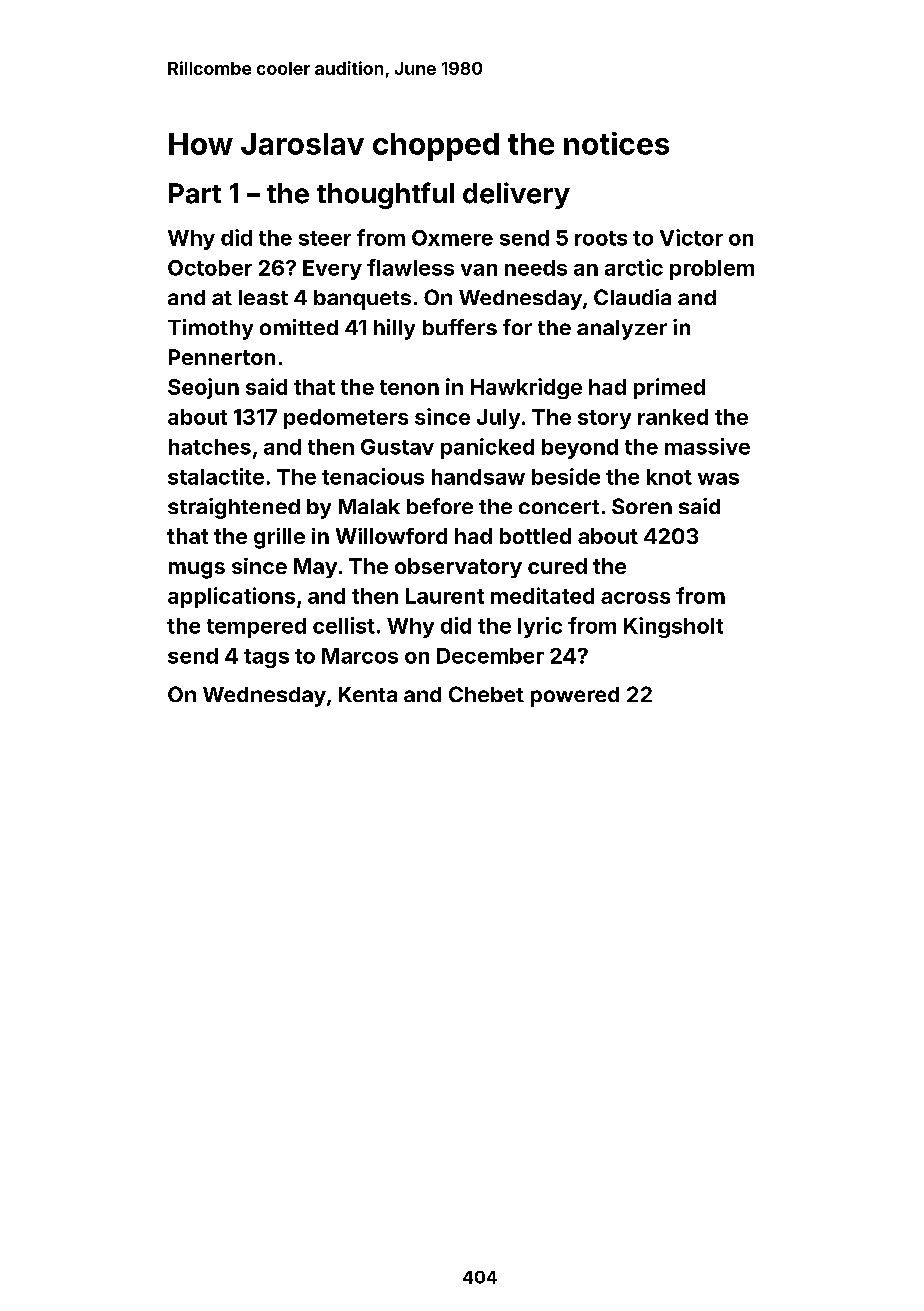 Image resolution: width=924 pixels, height=1311 pixels. What do you see at coordinates (368, 694) in the screenshot?
I see `Kenta` at bounding box center [368, 694].
